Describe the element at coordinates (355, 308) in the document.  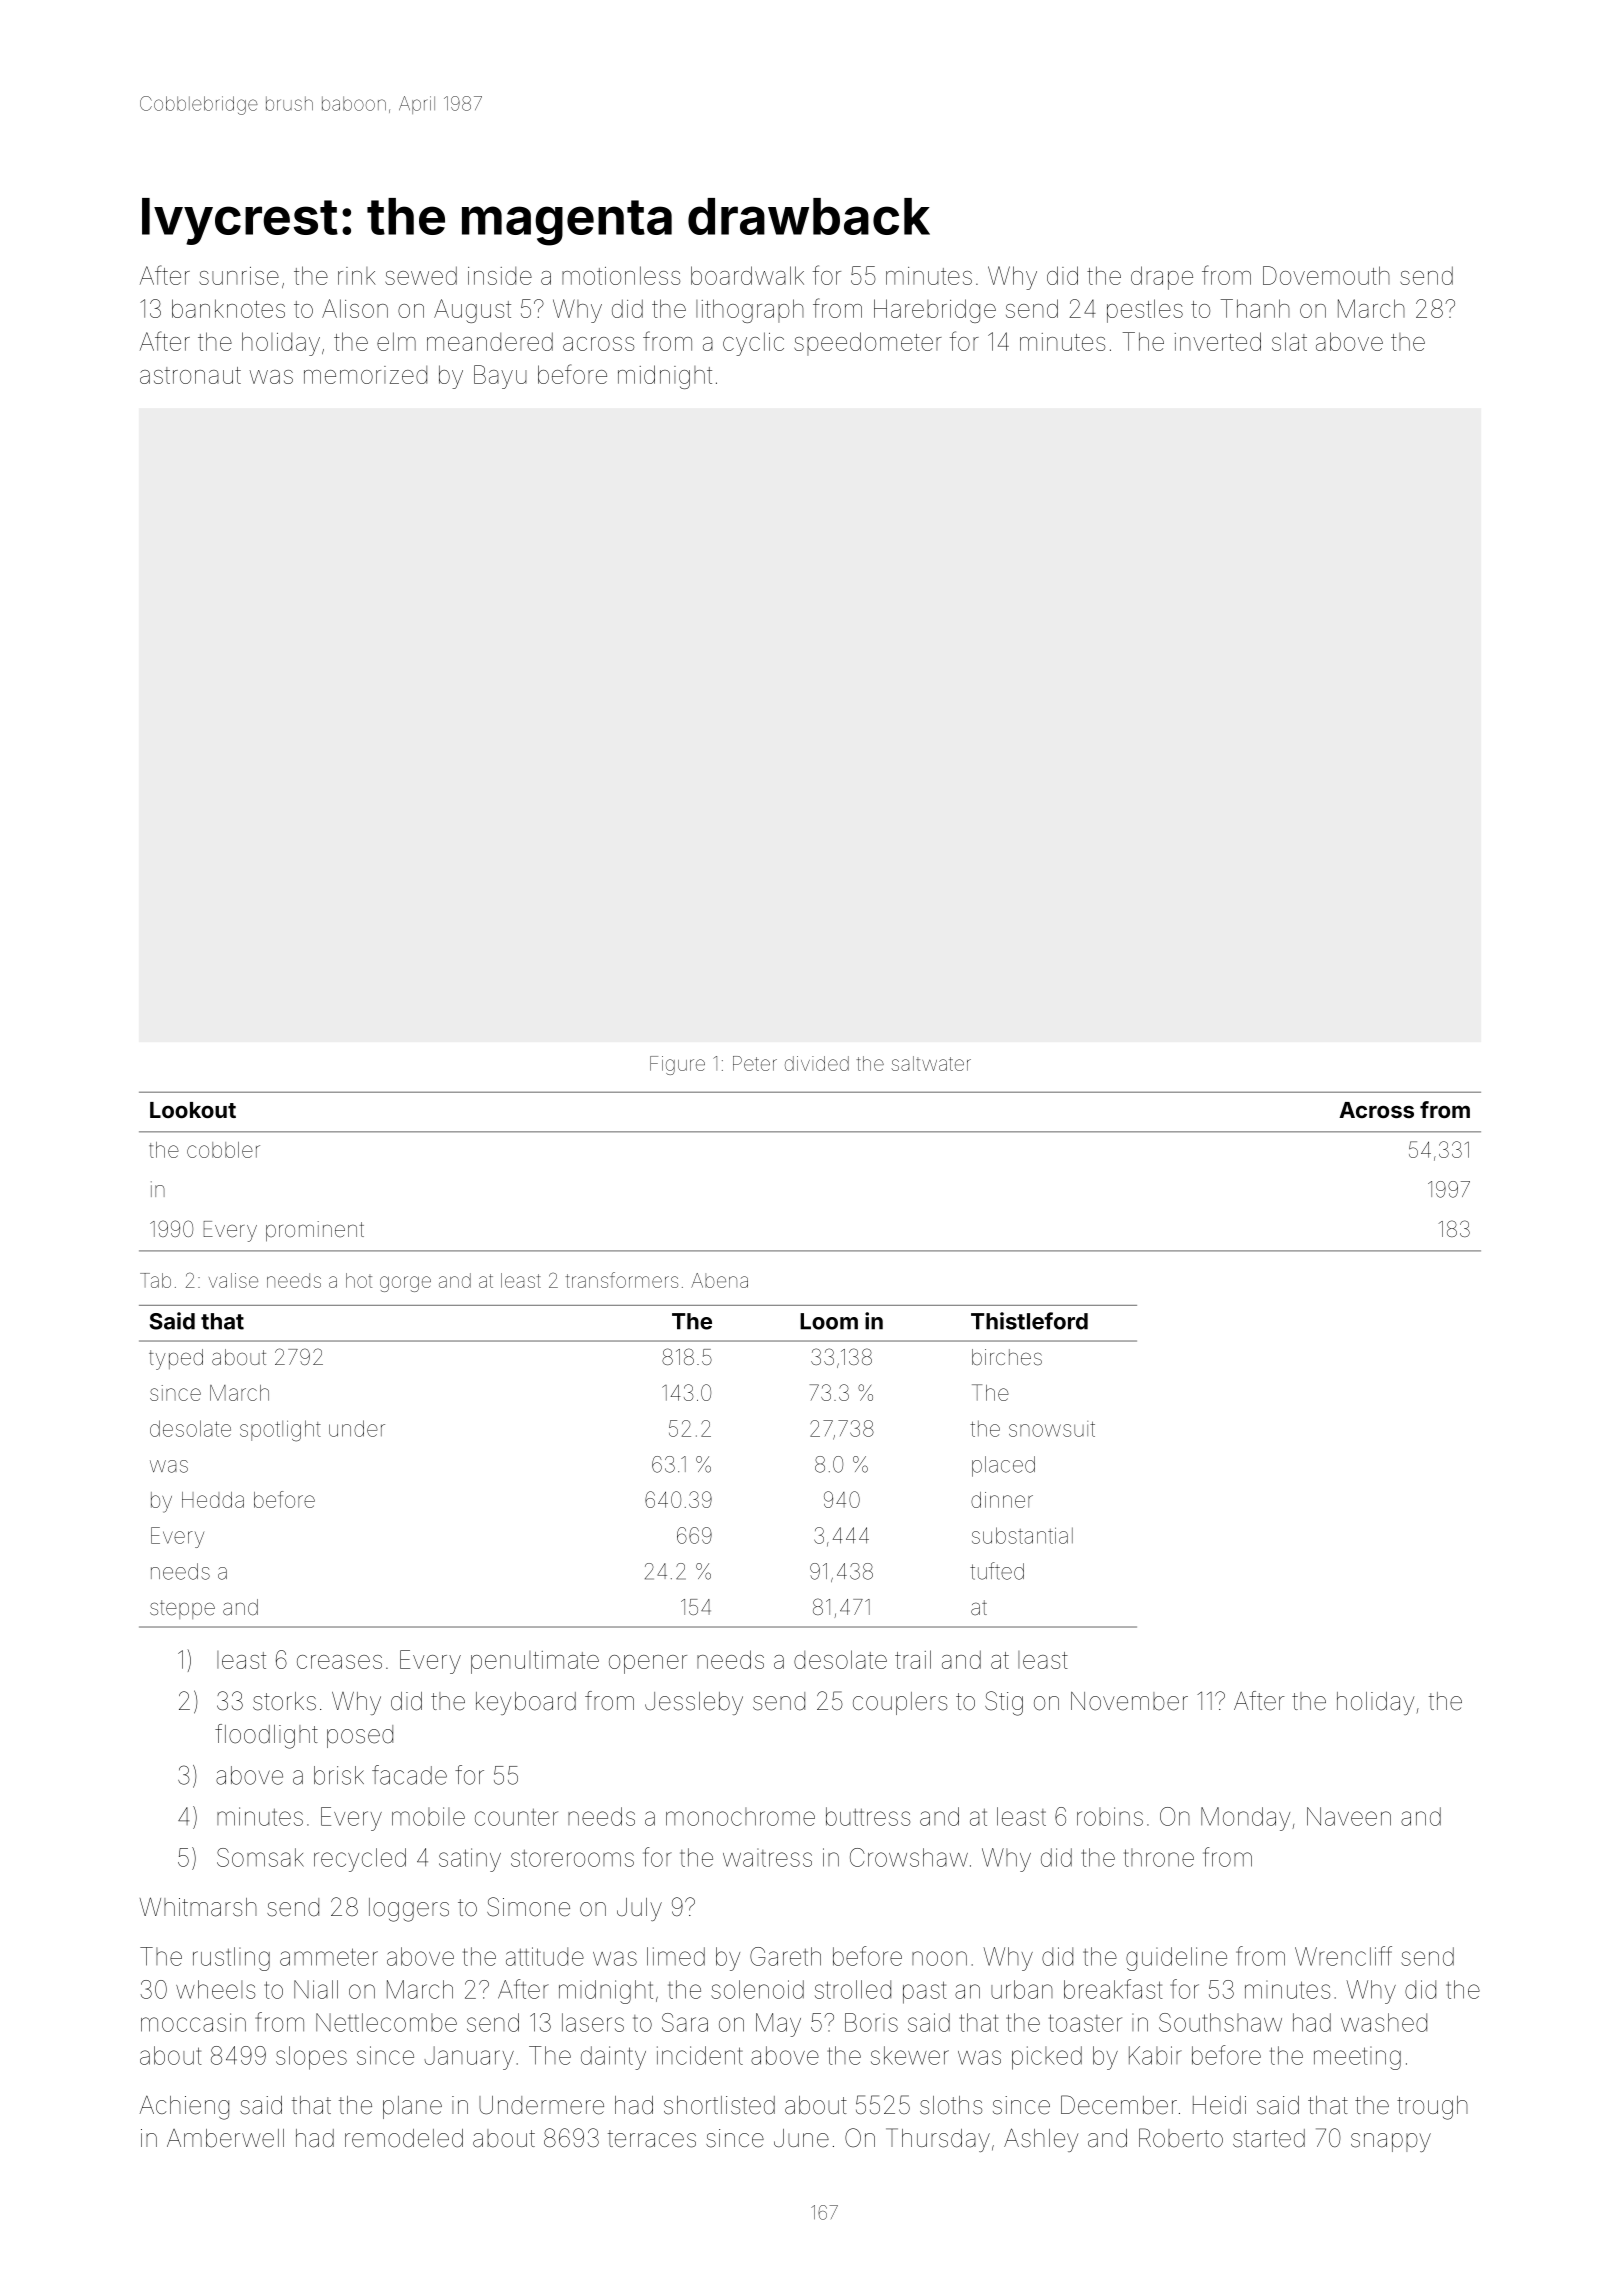
I see `Alison` at that location.
